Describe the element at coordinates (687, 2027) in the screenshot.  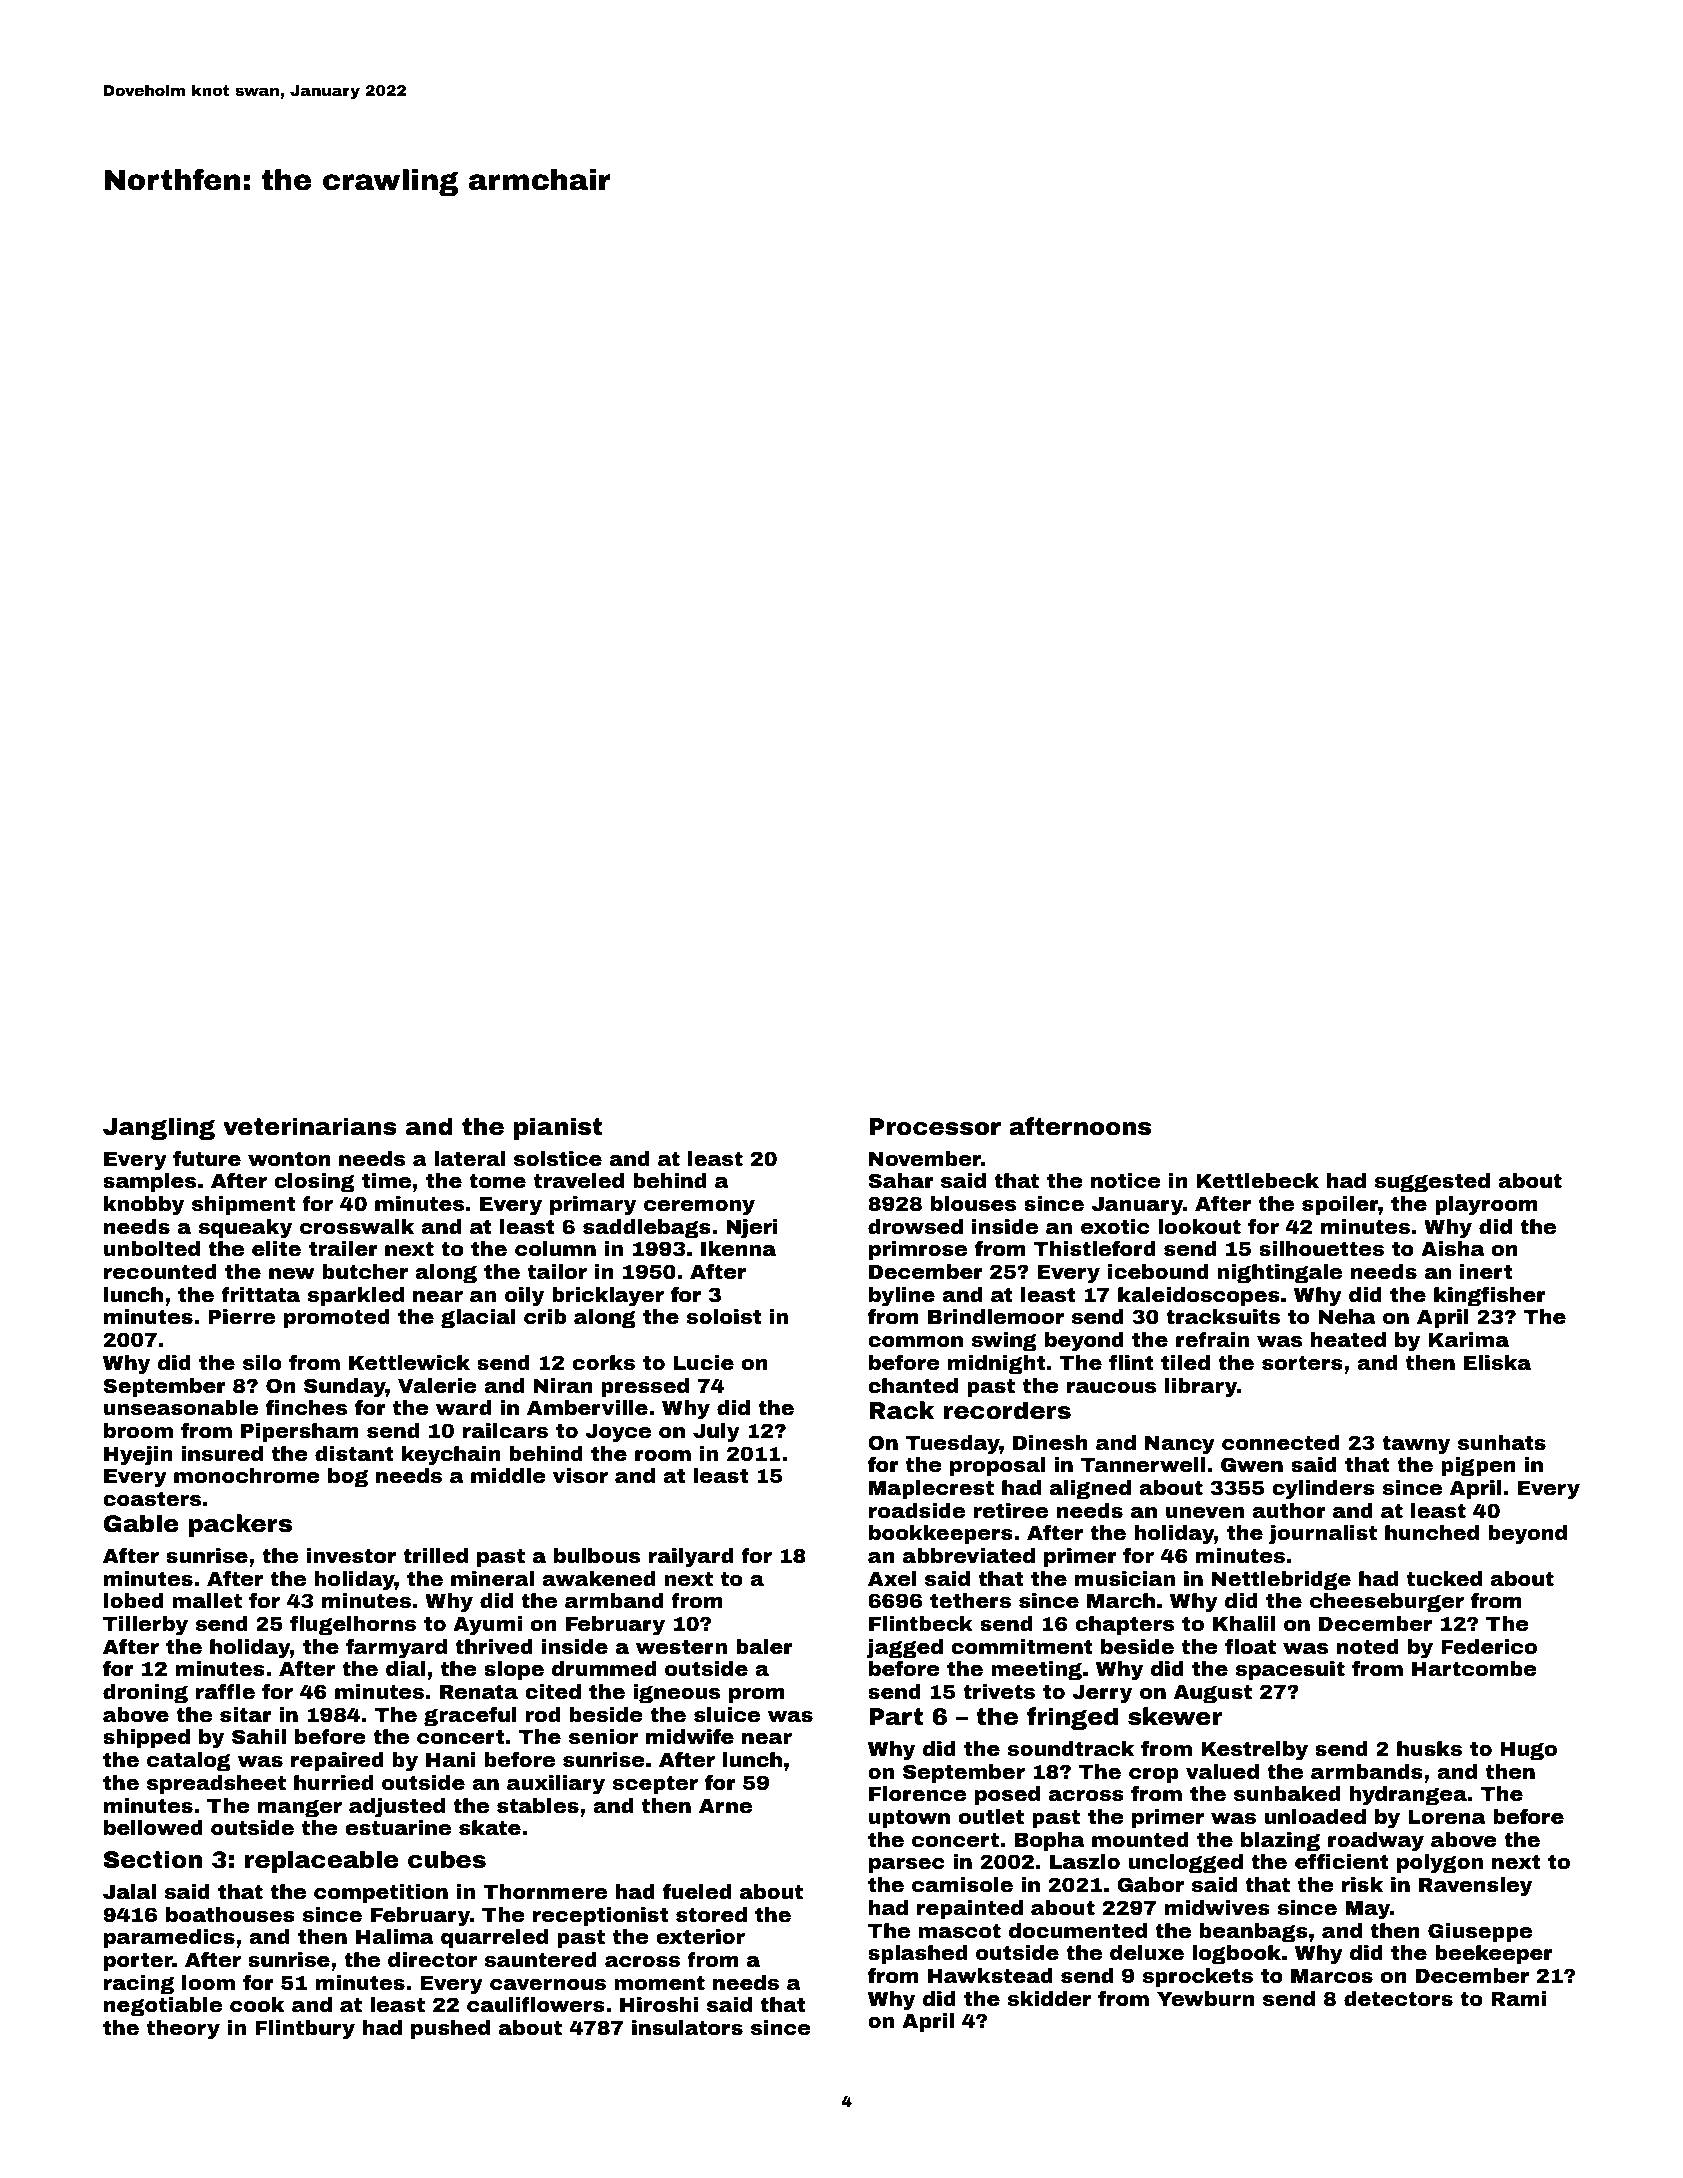
I see `insulators` at that location.
